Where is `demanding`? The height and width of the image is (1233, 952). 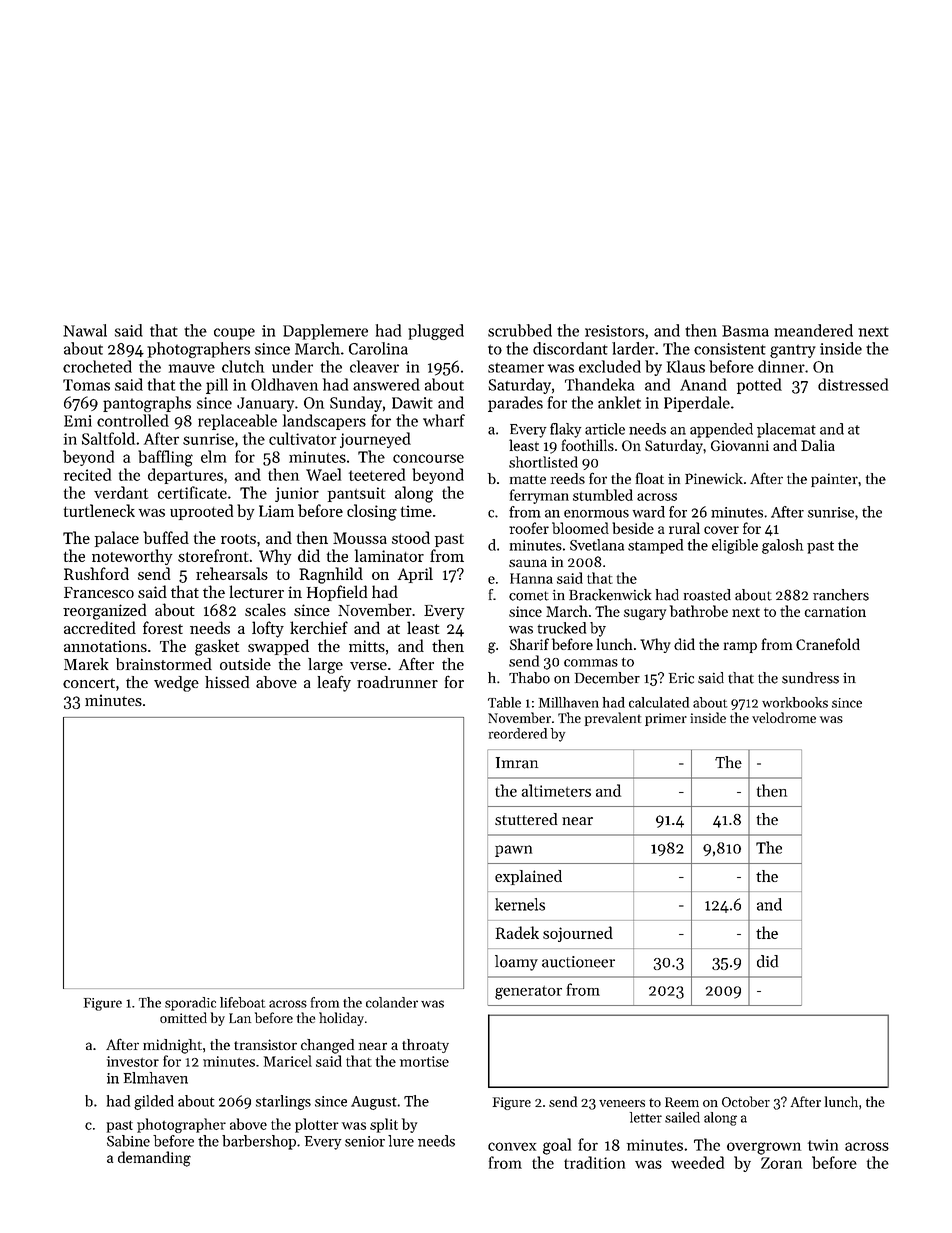 demanding is located at coordinates (154, 1159).
